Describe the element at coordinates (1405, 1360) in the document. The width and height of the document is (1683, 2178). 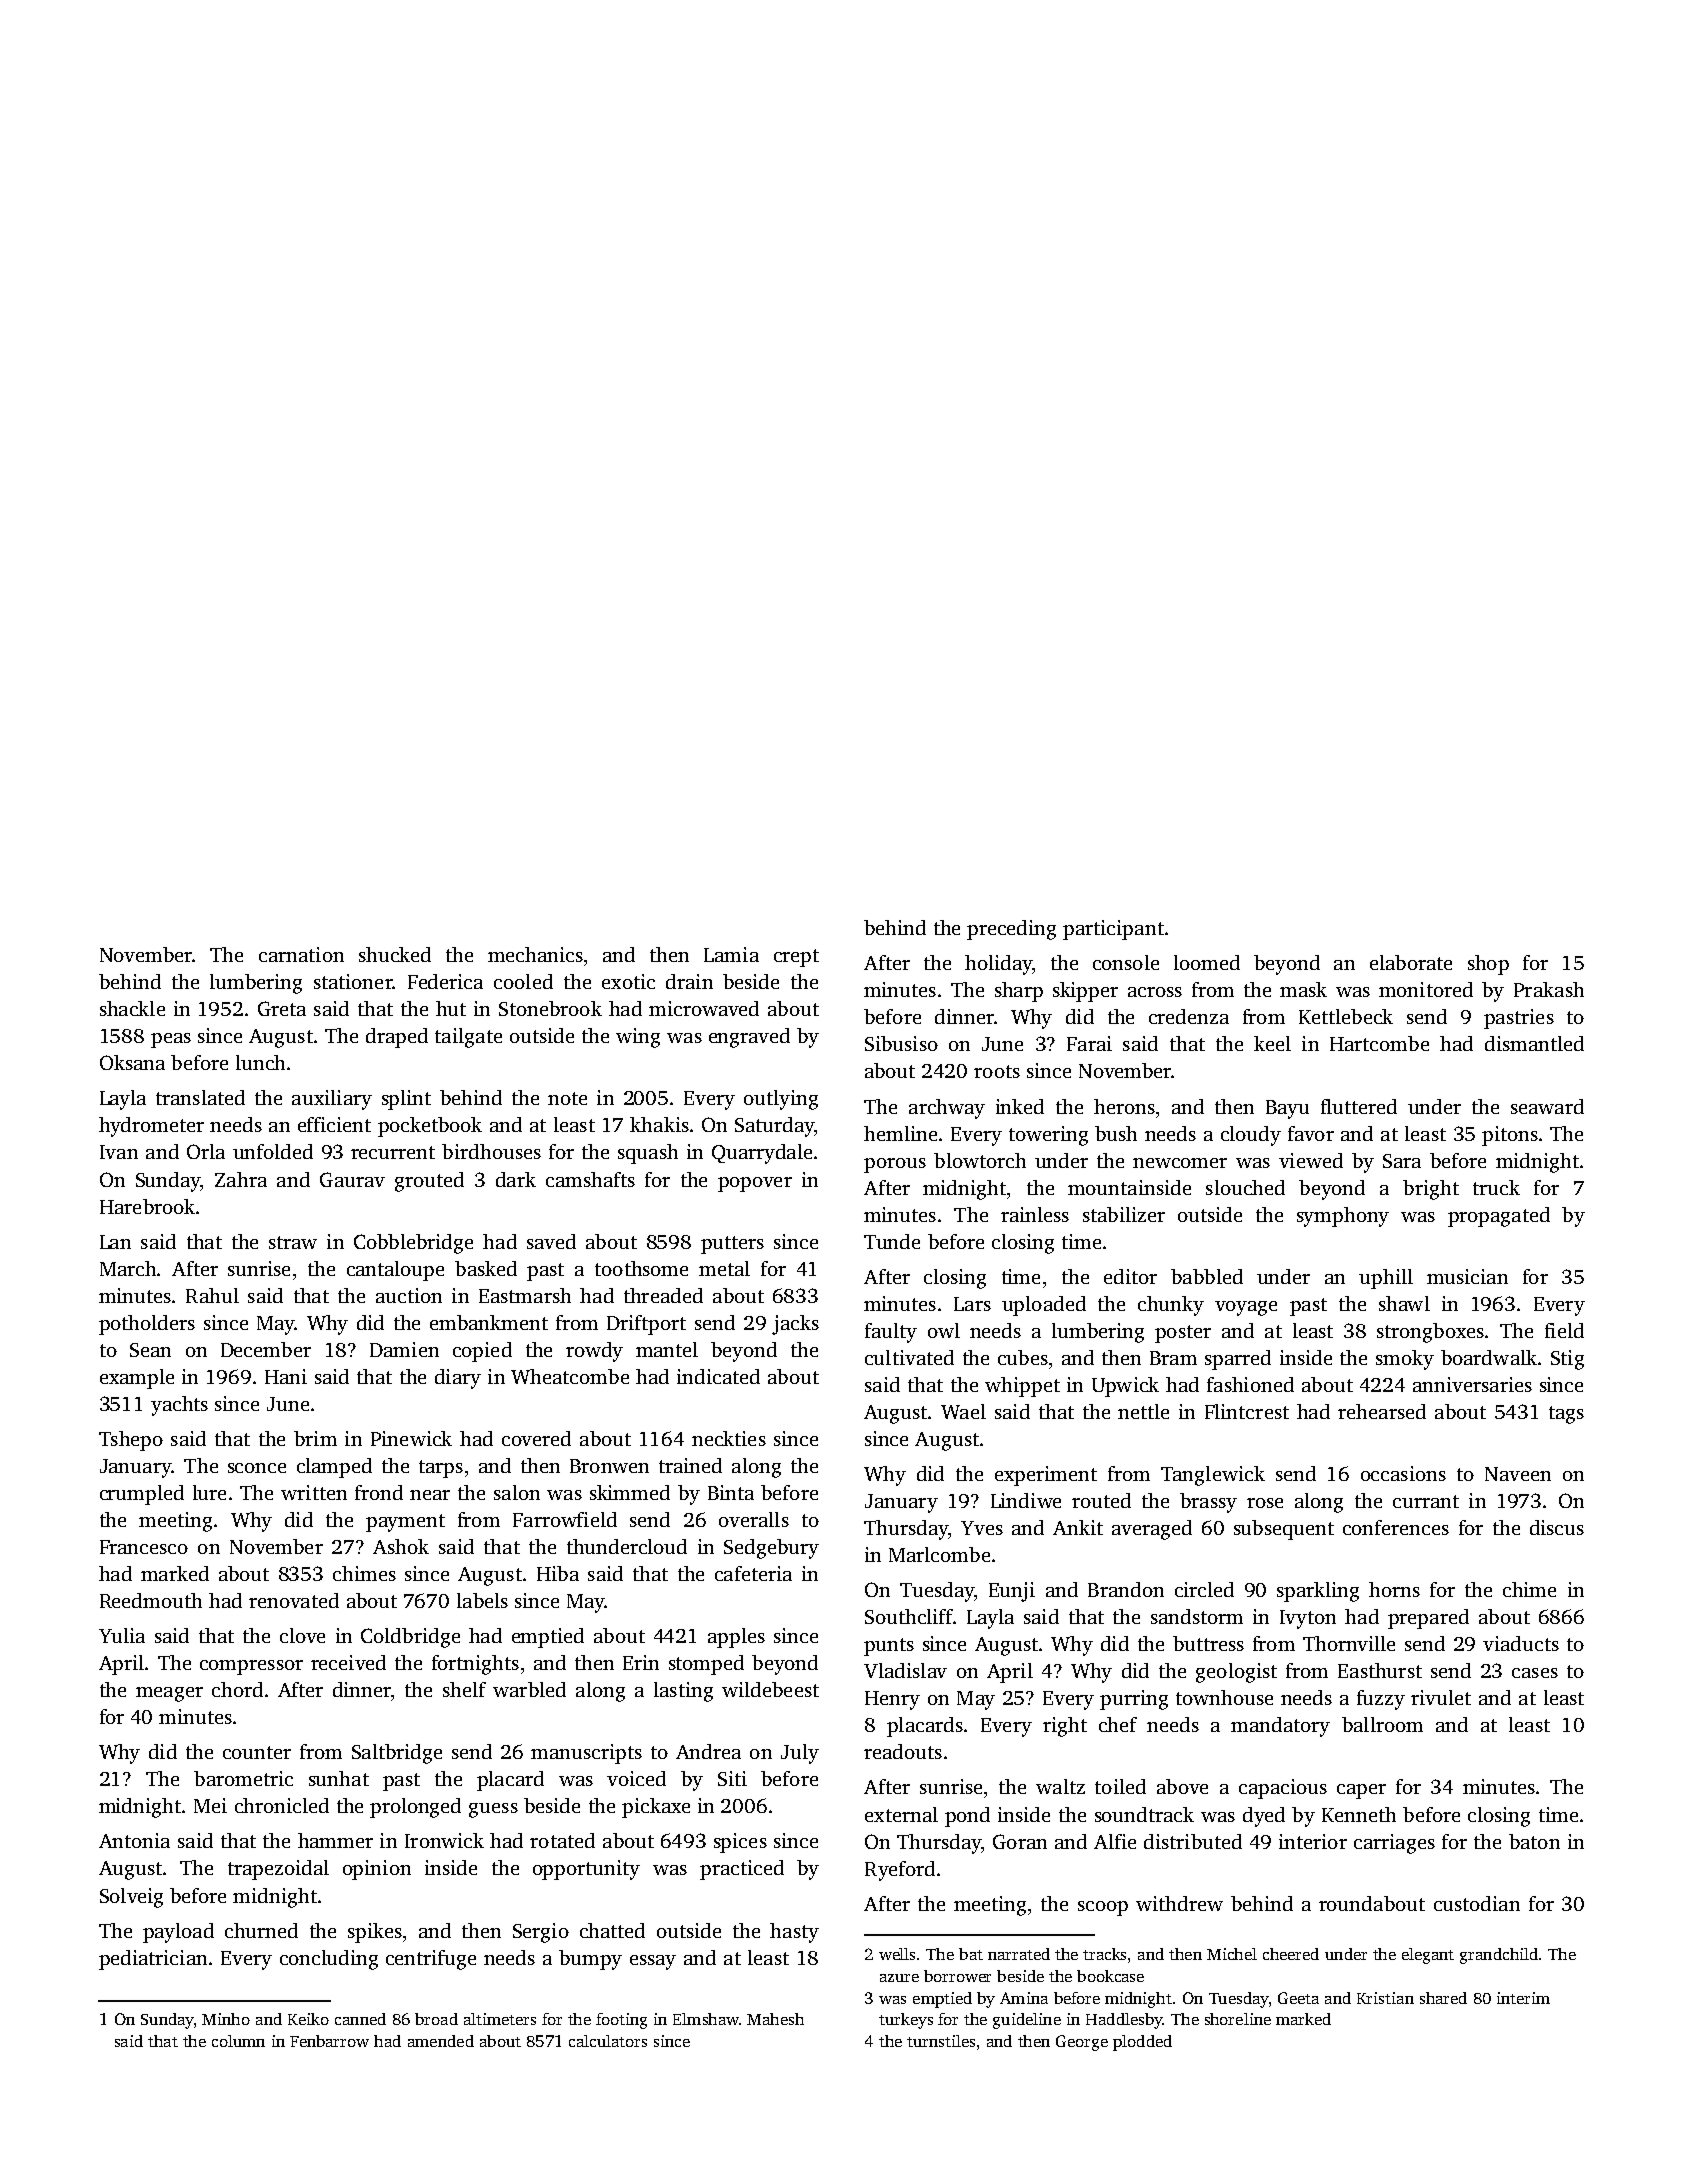
I see `smoky` at that location.
